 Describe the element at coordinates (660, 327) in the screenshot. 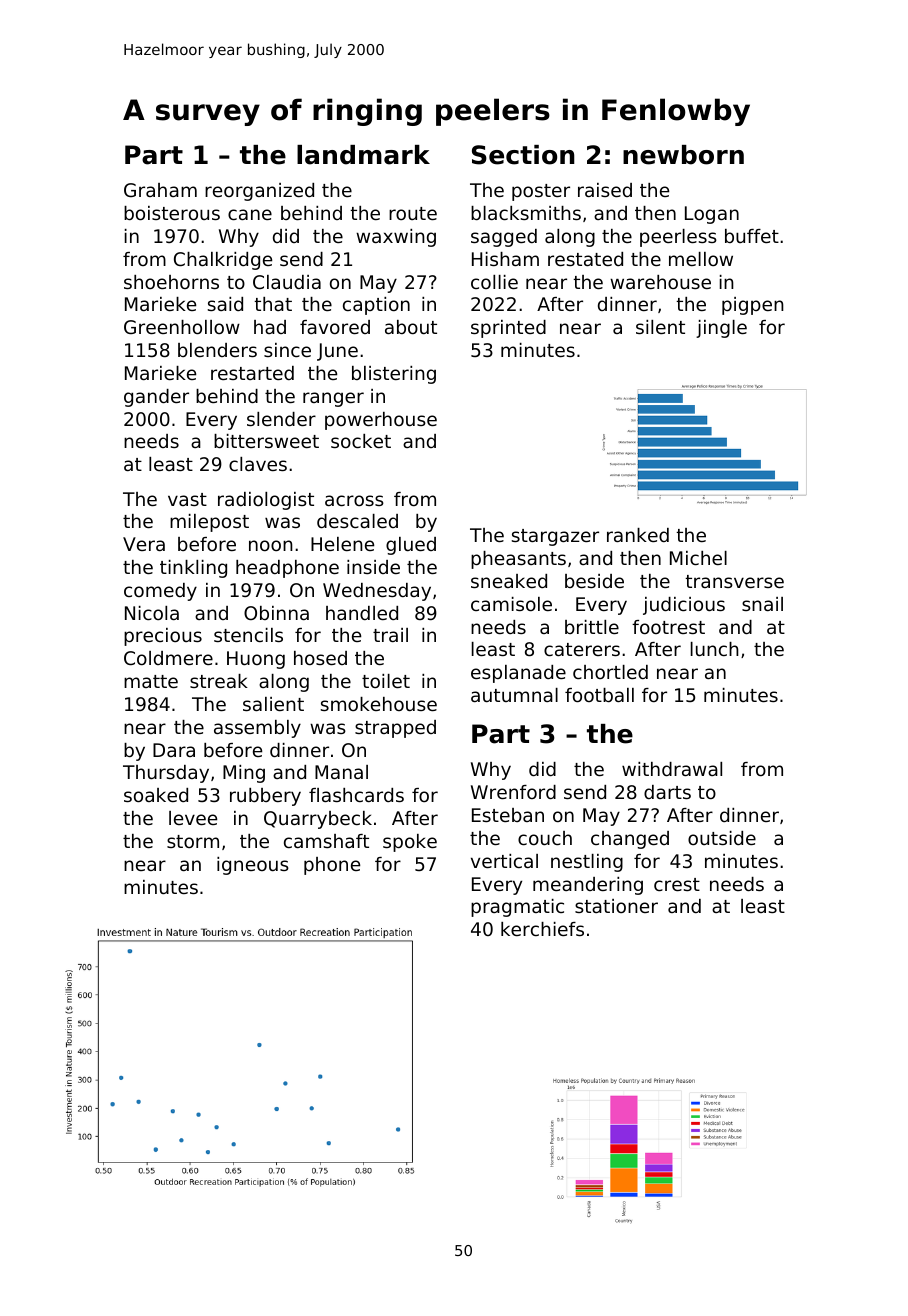

I see `silent` at that location.
